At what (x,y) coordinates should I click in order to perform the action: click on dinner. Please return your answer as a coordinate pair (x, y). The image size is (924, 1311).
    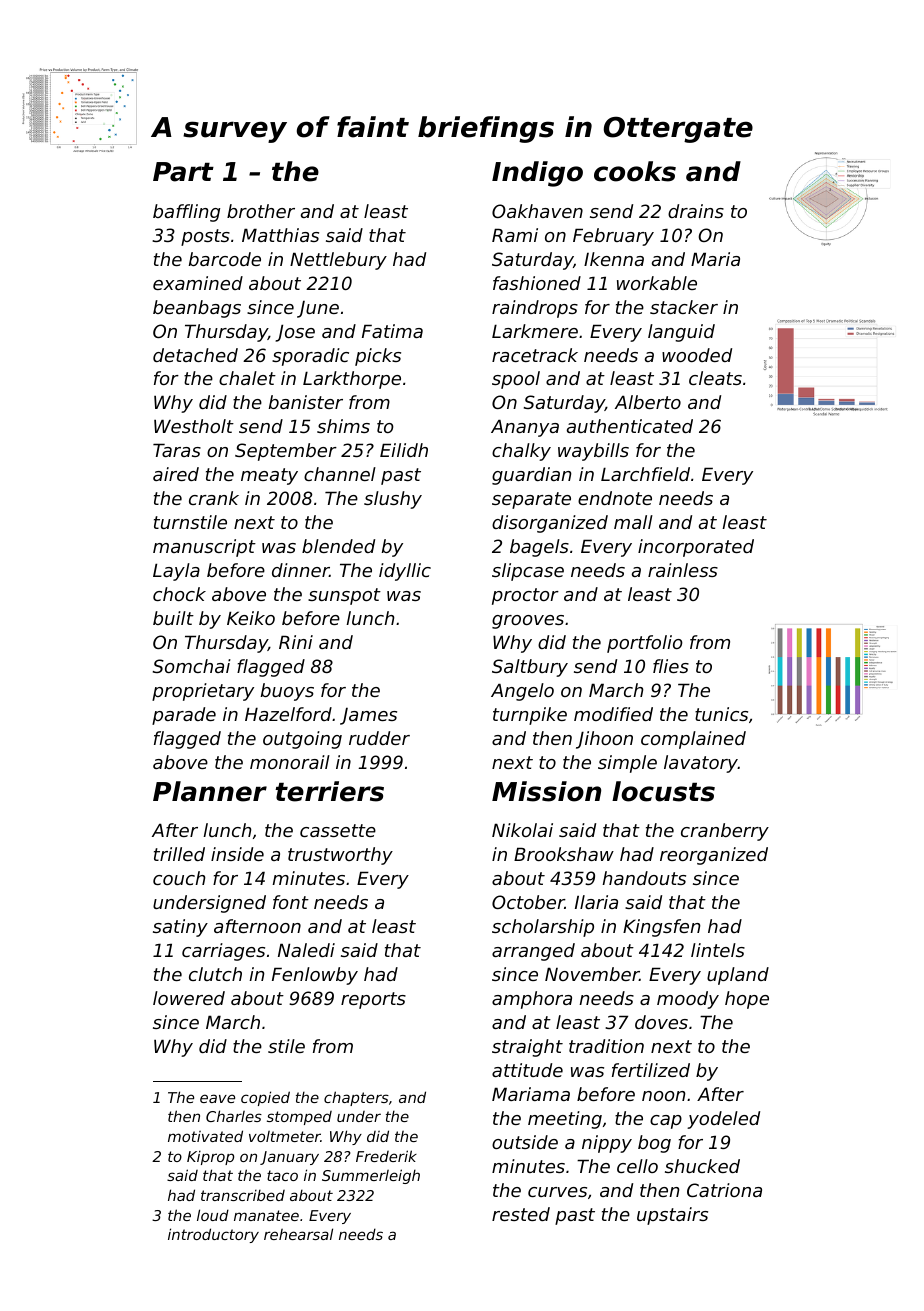
    Looking at the image, I should click on (301, 570).
